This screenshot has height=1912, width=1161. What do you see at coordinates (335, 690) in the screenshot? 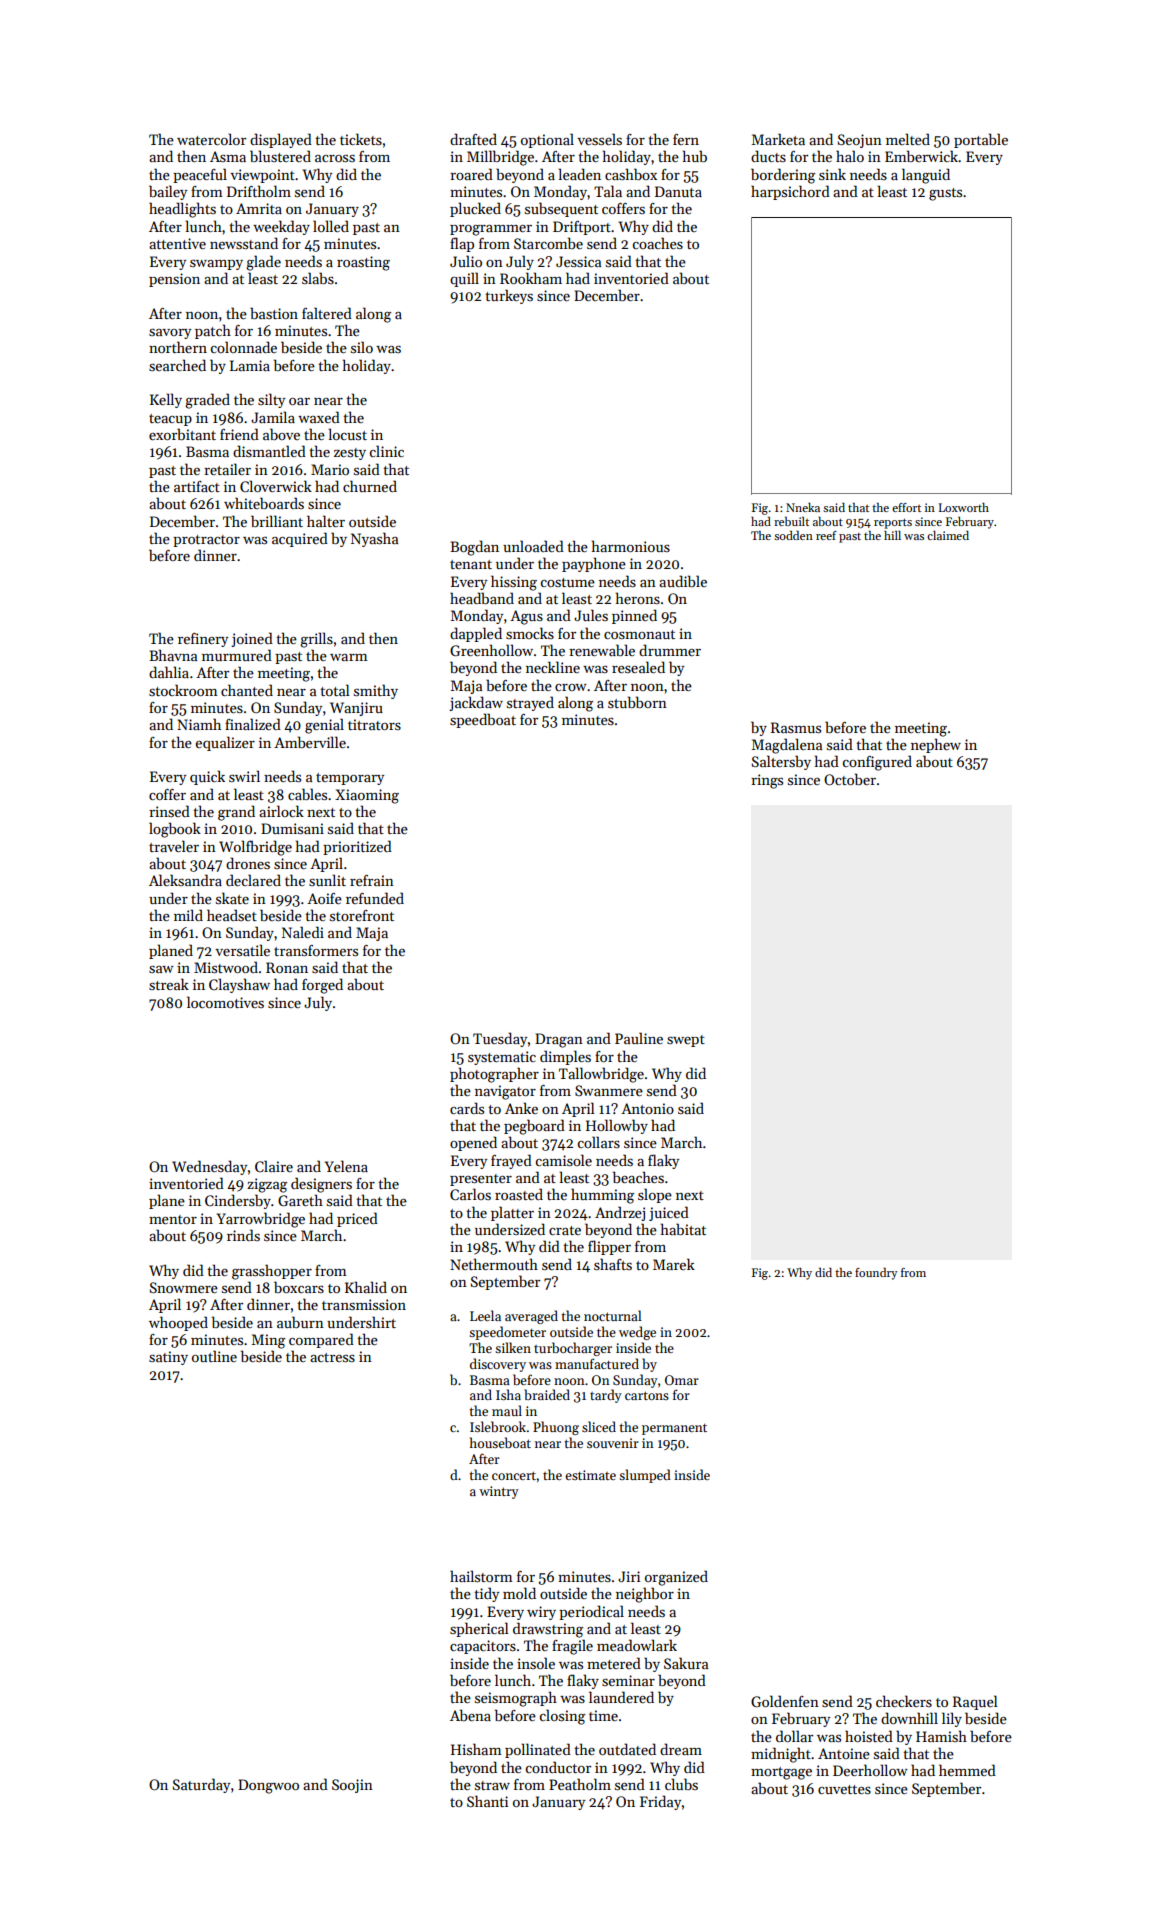
I see `total` at bounding box center [335, 690].
